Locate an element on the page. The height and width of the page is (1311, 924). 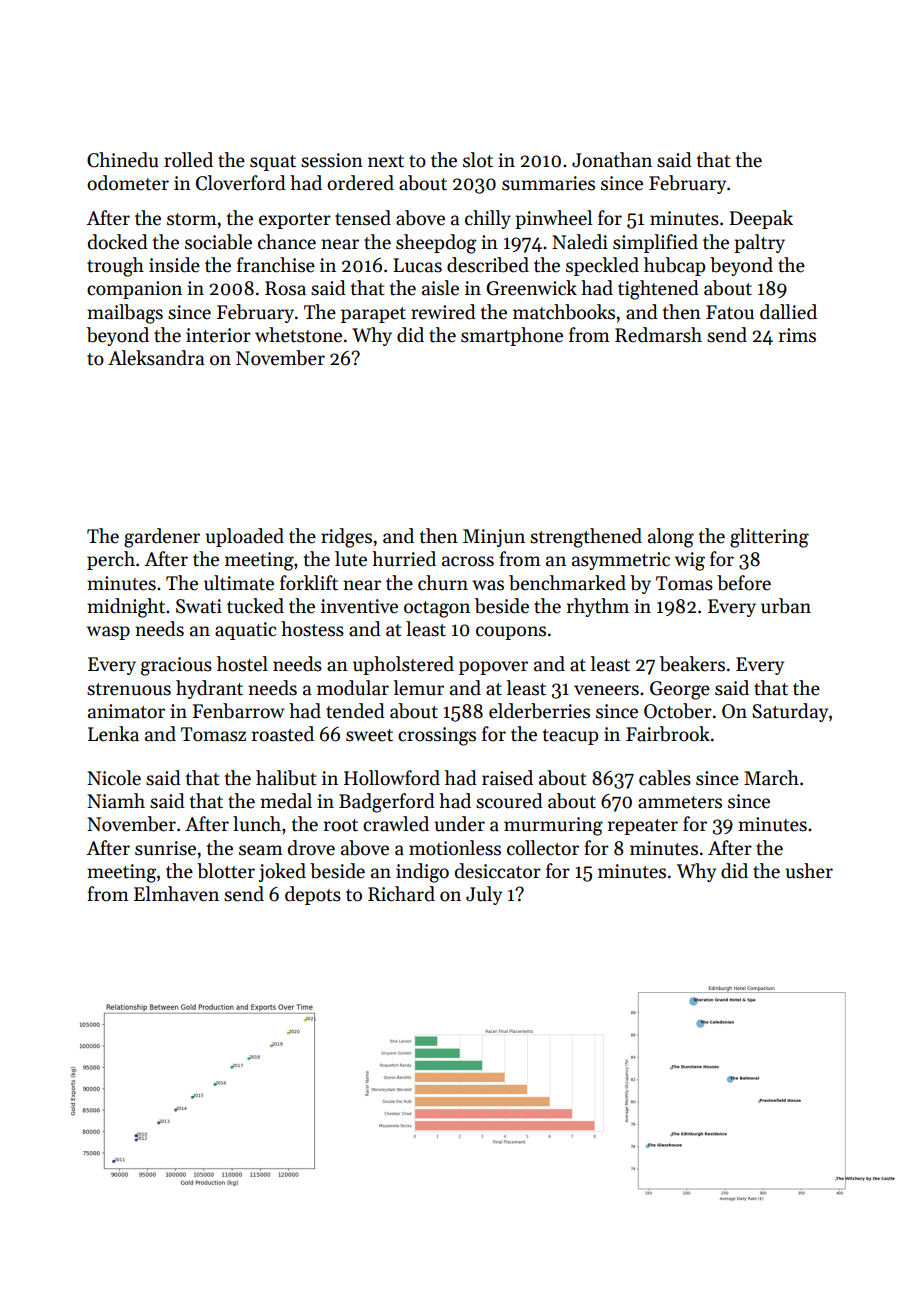
paltry is located at coordinates (759, 243).
